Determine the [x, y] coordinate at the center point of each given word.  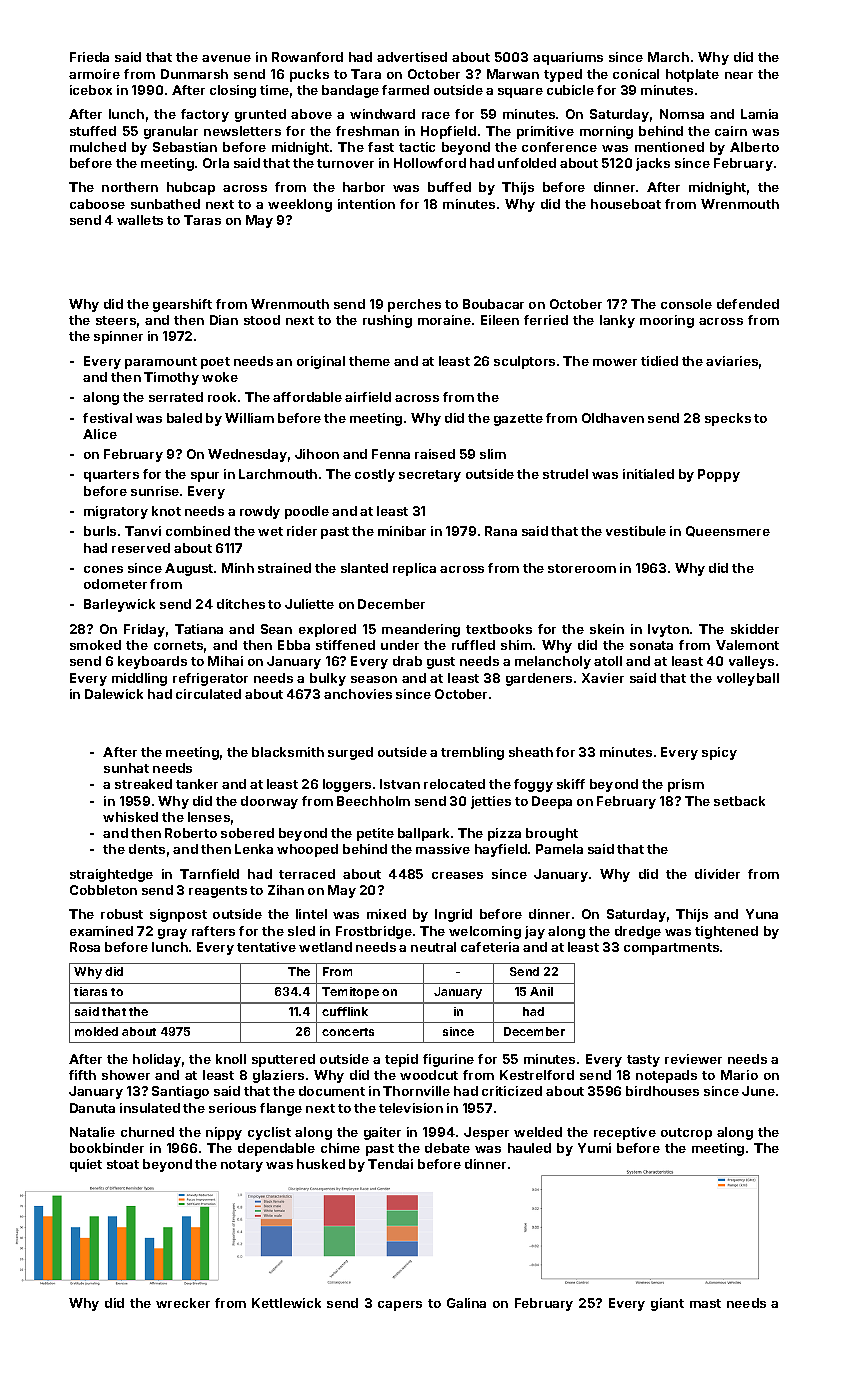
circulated [208, 694]
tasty [643, 1061]
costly [375, 475]
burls [100, 531]
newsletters [242, 131]
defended [748, 304]
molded [96, 1031]
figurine [448, 1060]
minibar [402, 531]
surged [350, 753]
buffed [449, 187]
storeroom [582, 568]
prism [686, 785]
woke [220, 377]
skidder [755, 629]
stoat [123, 1164]
